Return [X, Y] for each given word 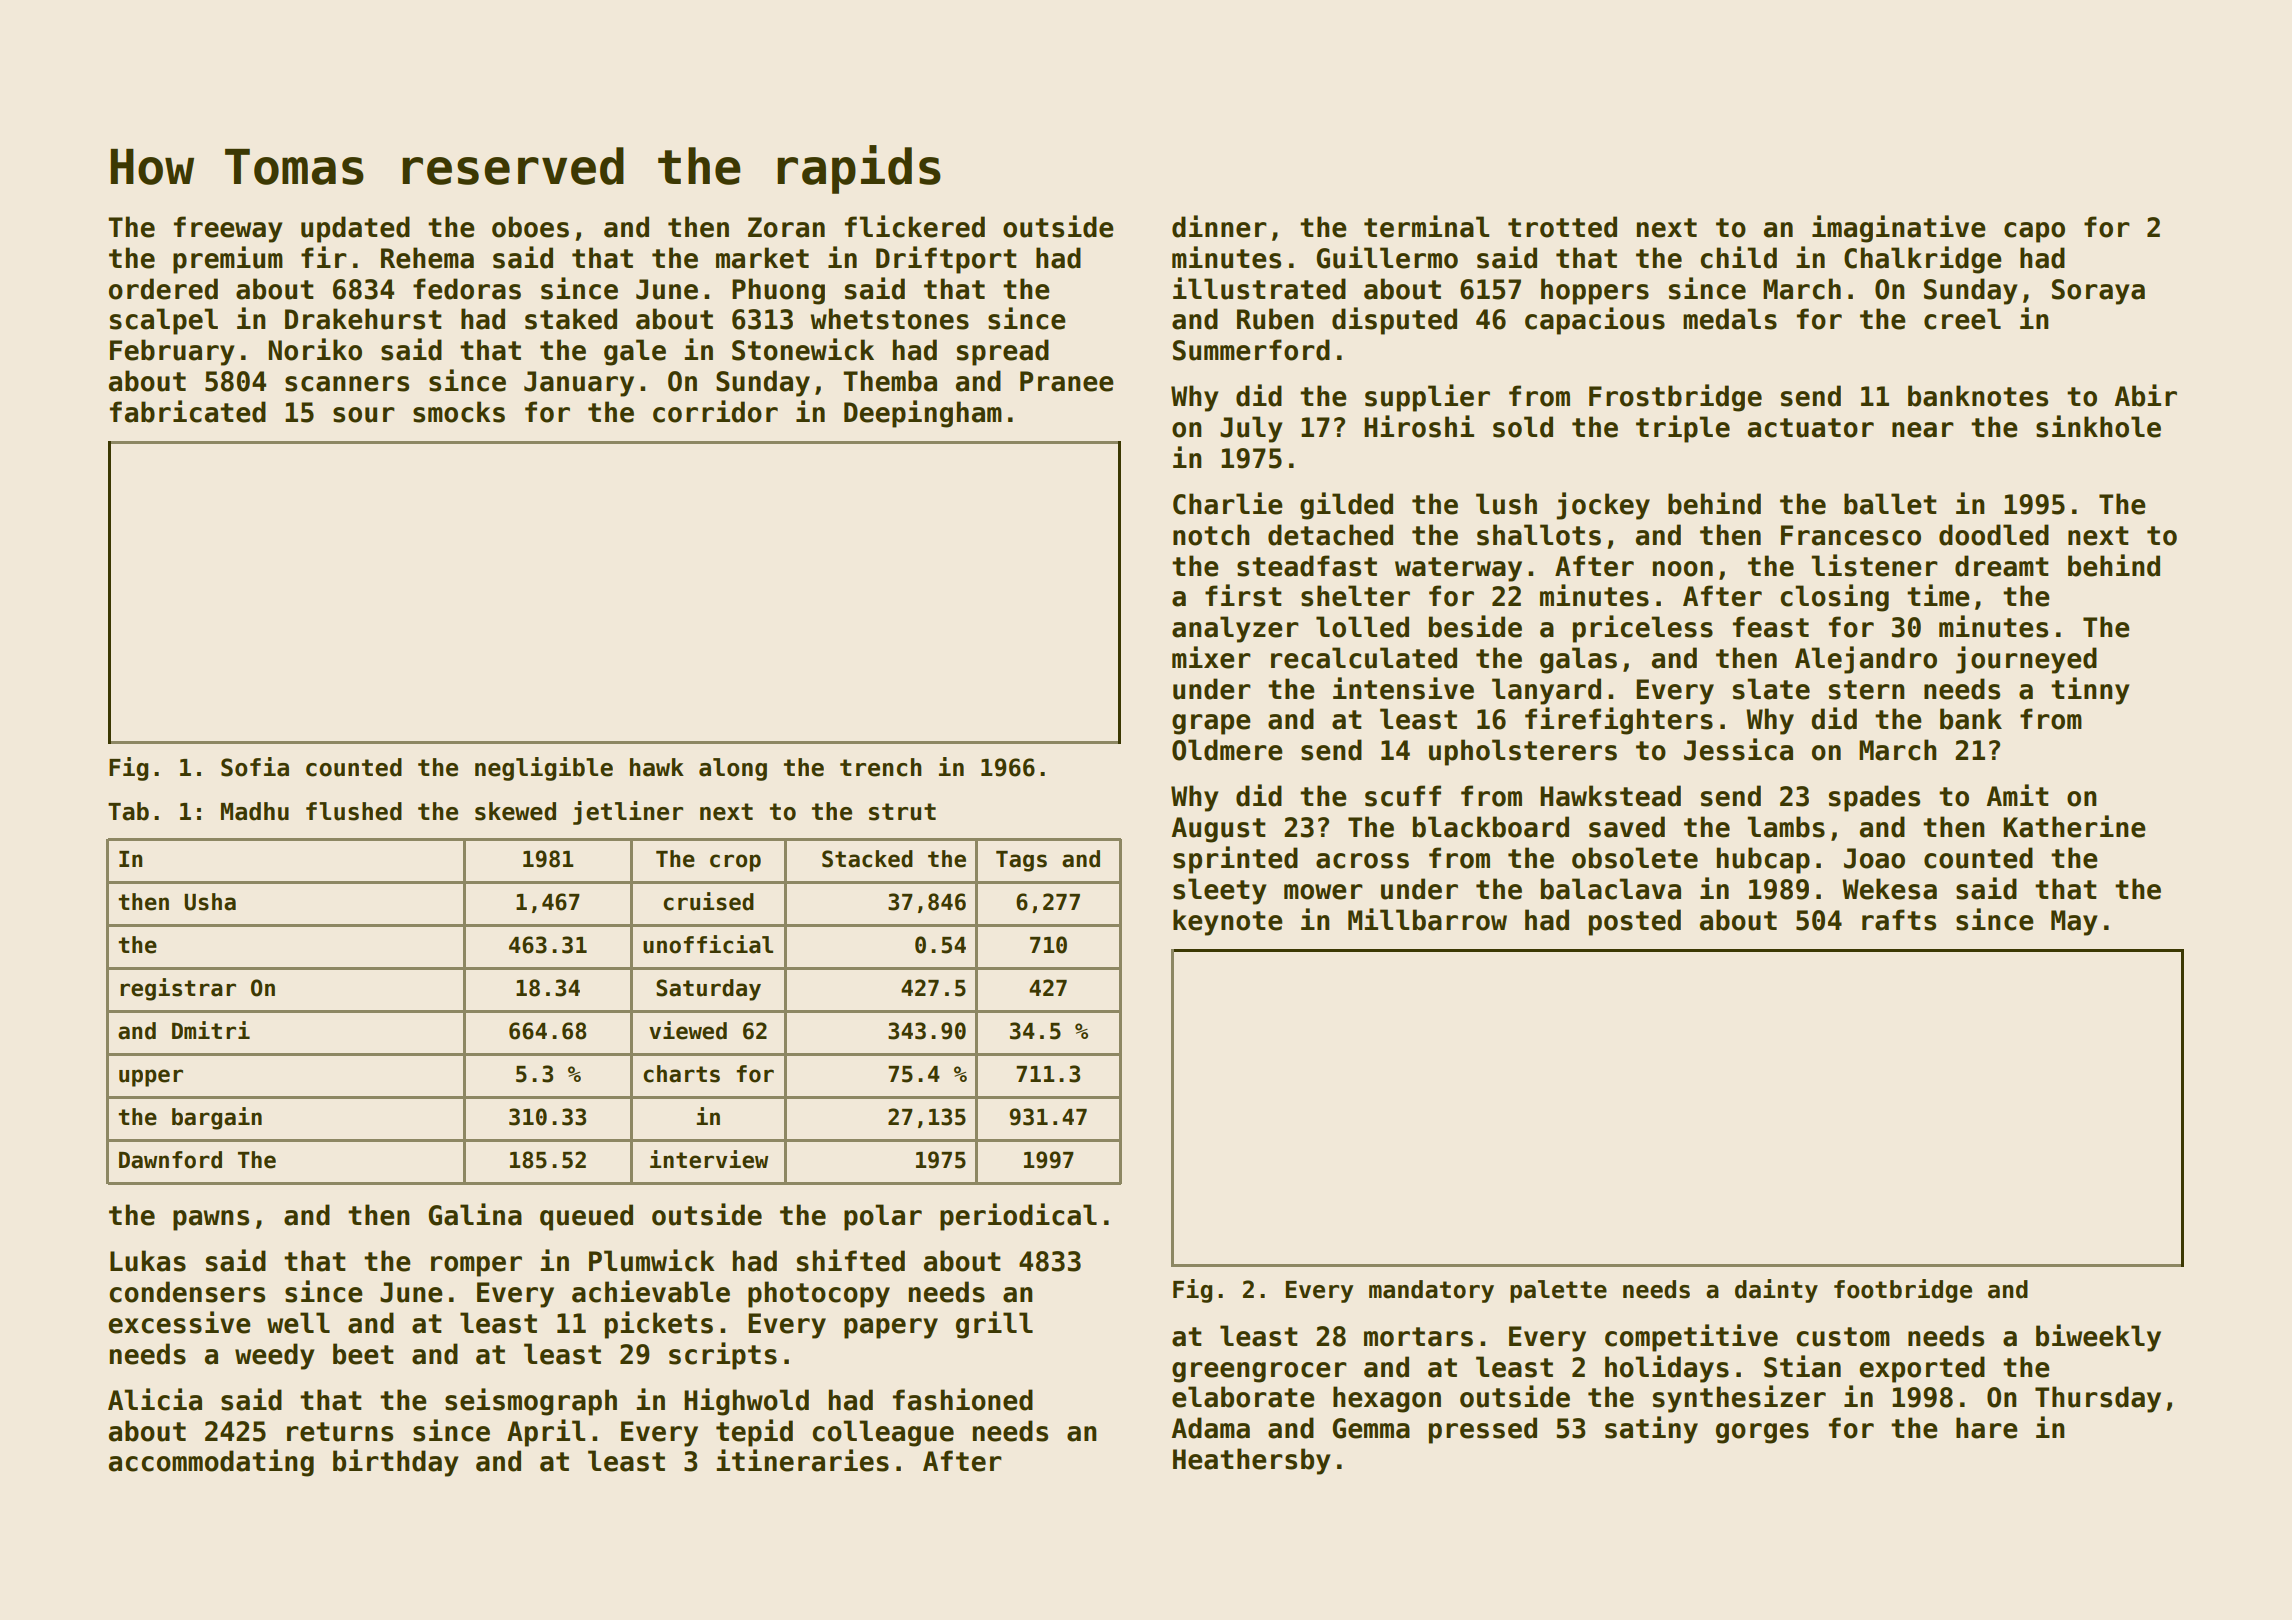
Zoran [786, 227]
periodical [1018, 1217]
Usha [210, 902]
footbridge [1903, 1291]
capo [2034, 232]
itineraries [802, 1460]
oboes [530, 227]
